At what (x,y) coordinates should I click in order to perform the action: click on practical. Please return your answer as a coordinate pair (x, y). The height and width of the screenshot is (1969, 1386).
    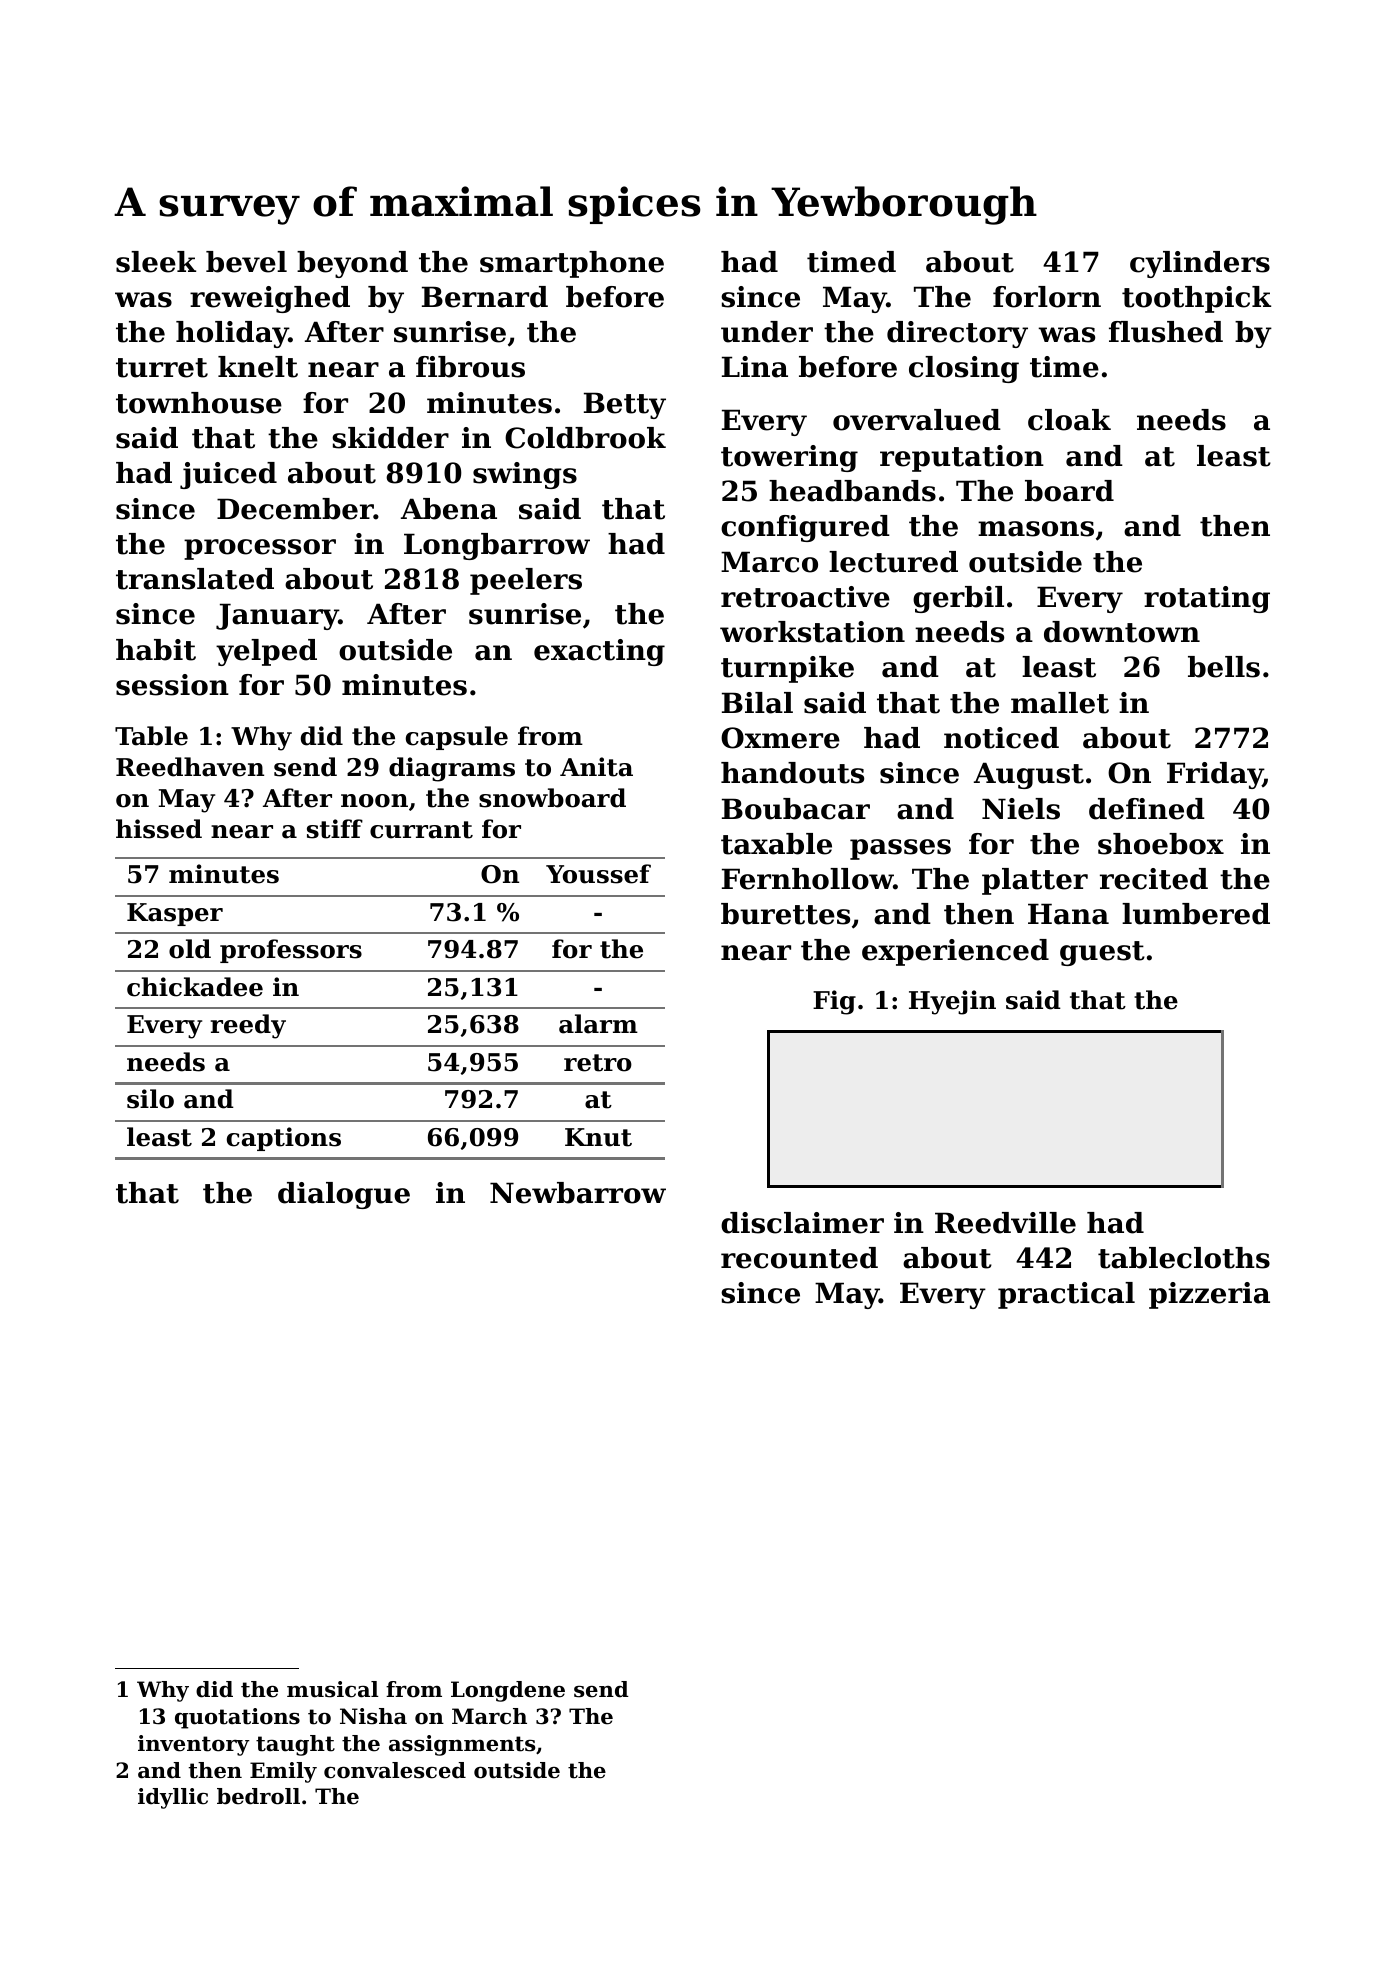
    Looking at the image, I should click on (1066, 1295).
